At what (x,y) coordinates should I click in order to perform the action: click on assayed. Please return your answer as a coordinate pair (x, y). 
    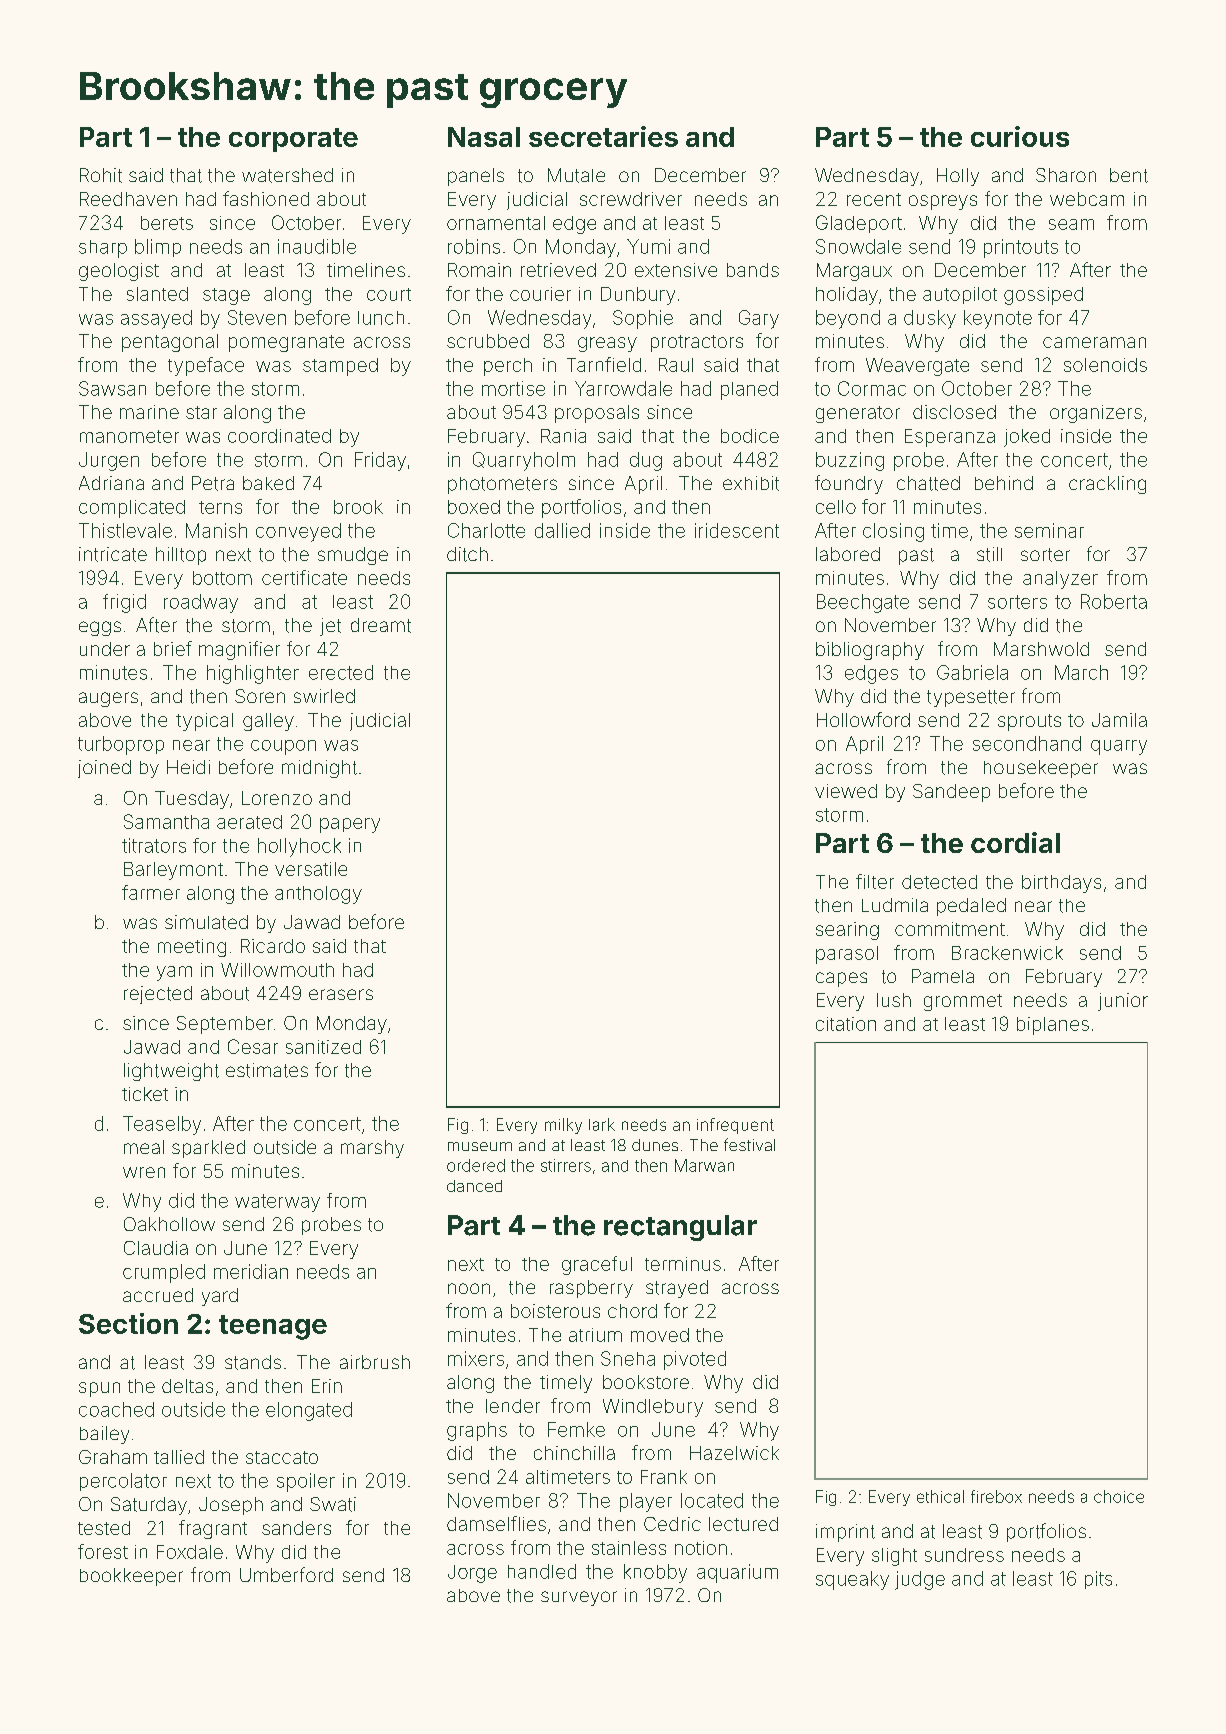
    Looking at the image, I should click on (156, 319).
